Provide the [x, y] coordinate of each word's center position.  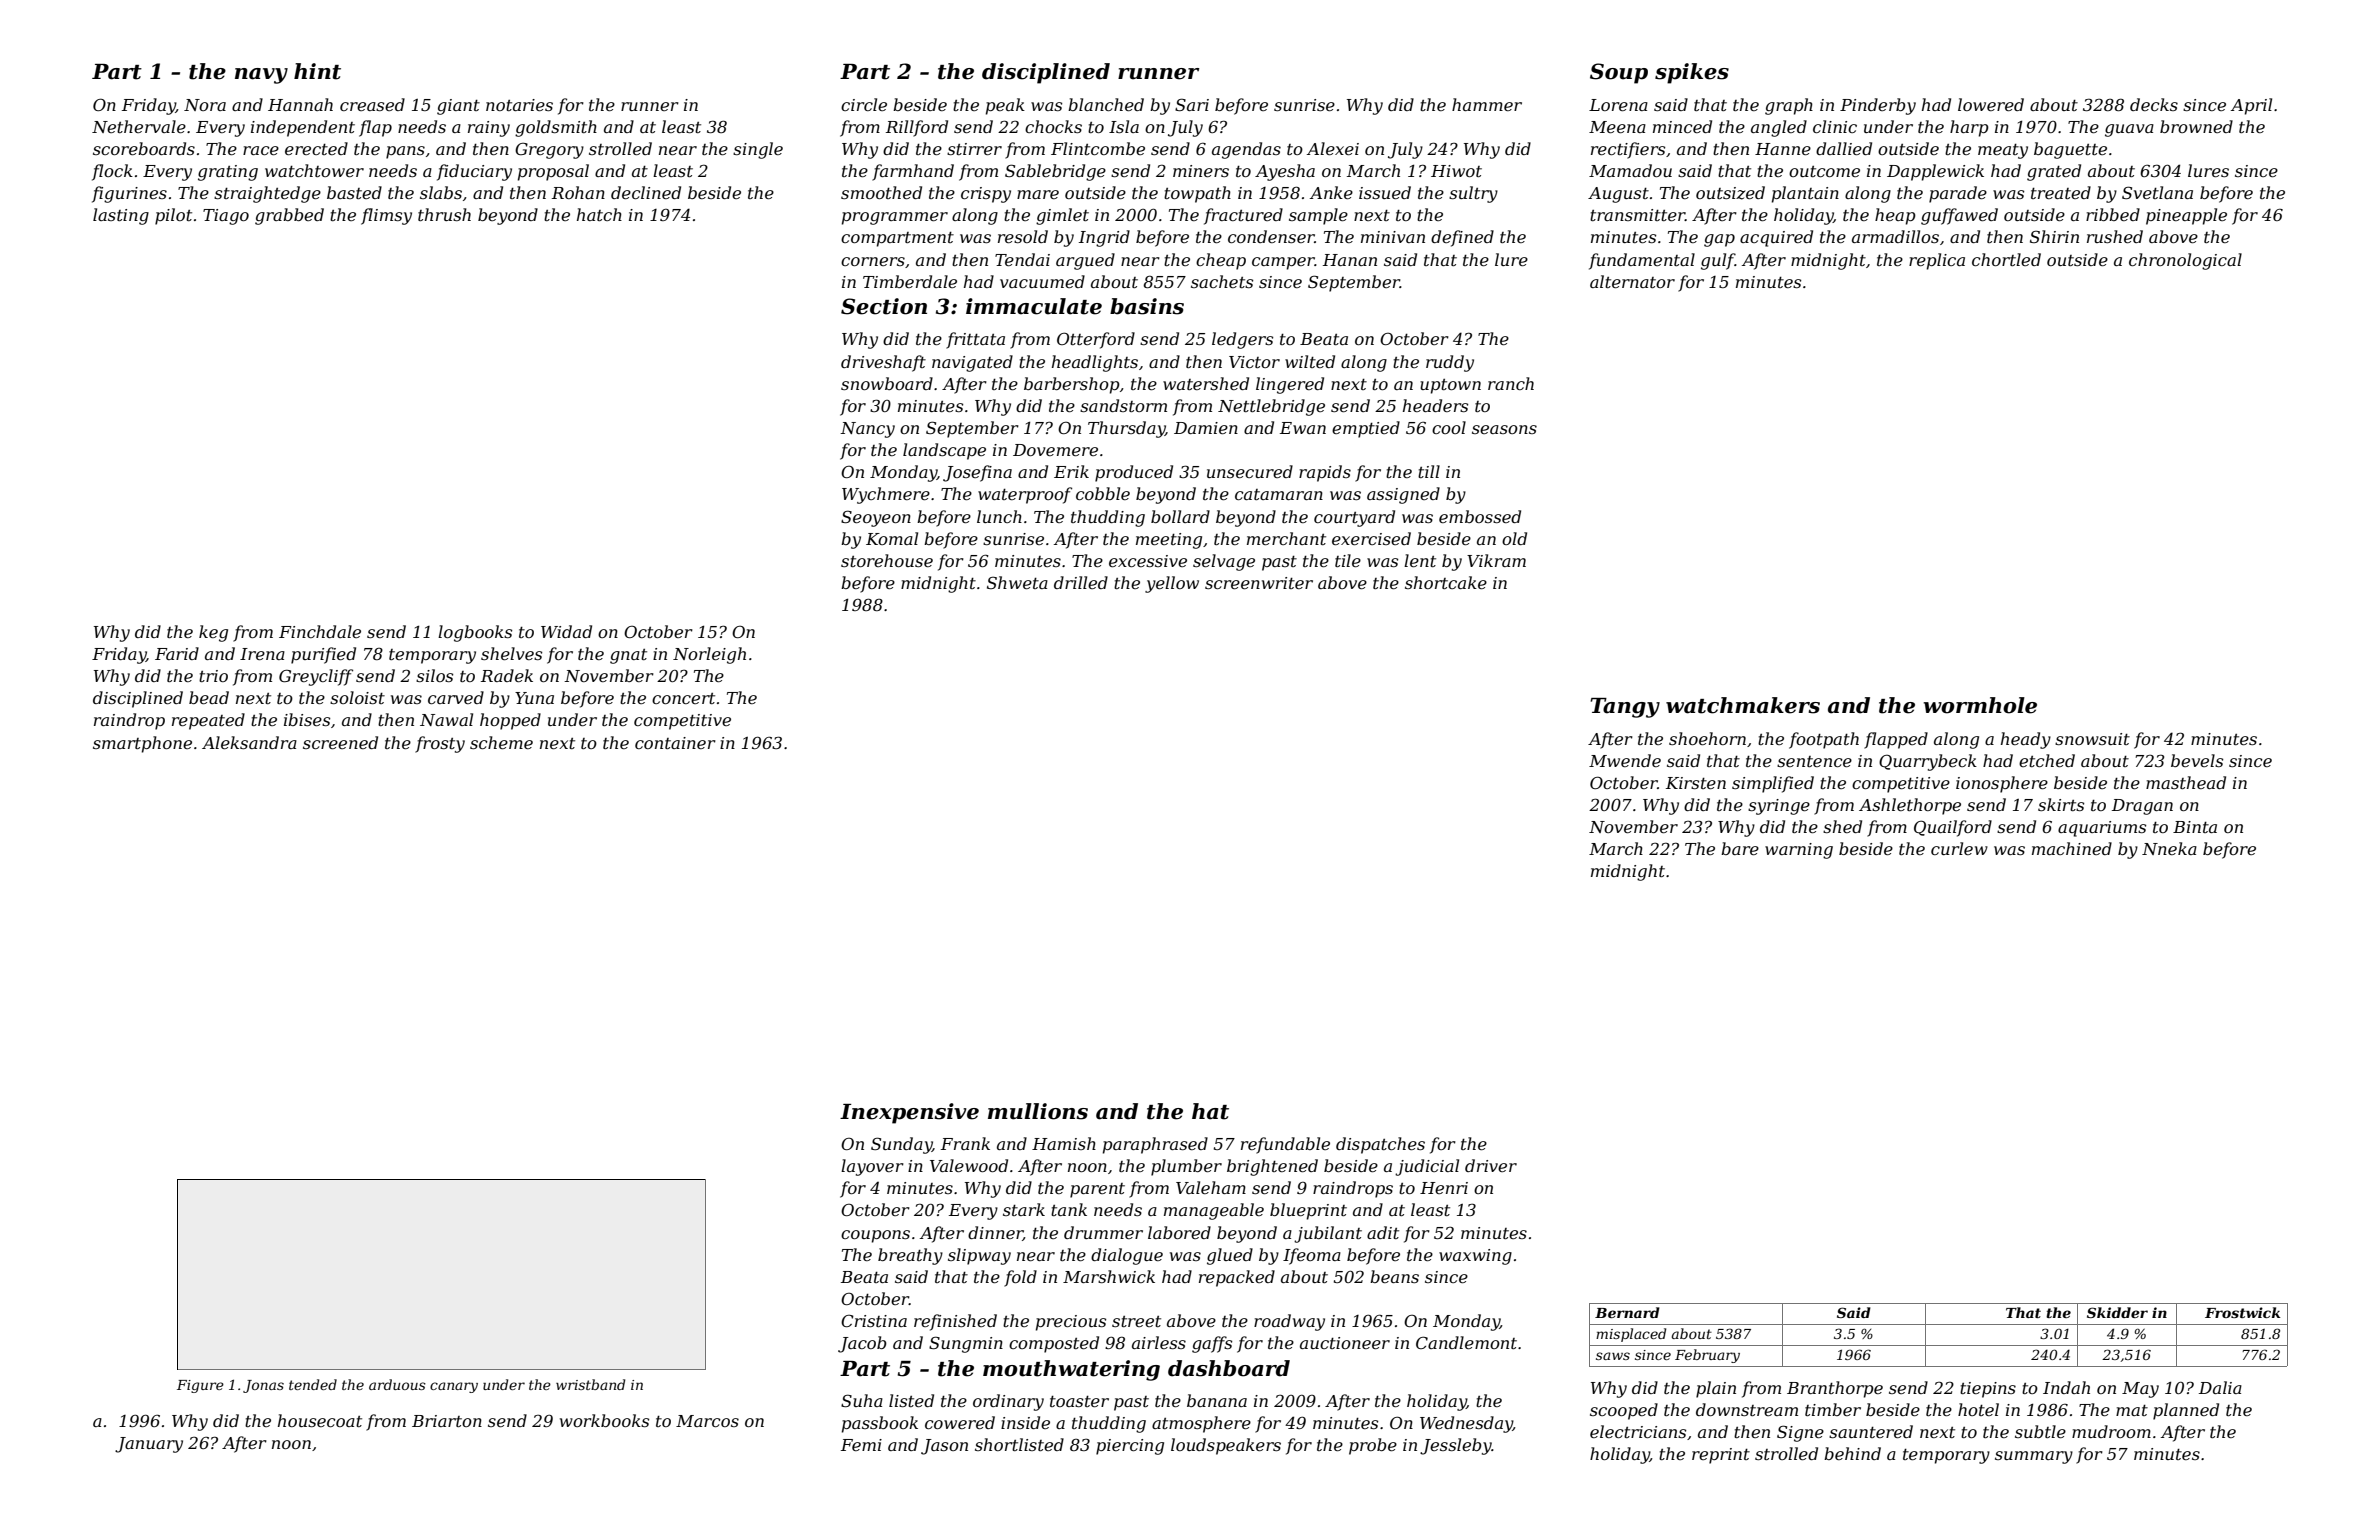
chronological [2185, 261]
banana [1217, 1400]
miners [1201, 171]
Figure [200, 1386]
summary [2034, 1457]
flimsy [386, 216]
